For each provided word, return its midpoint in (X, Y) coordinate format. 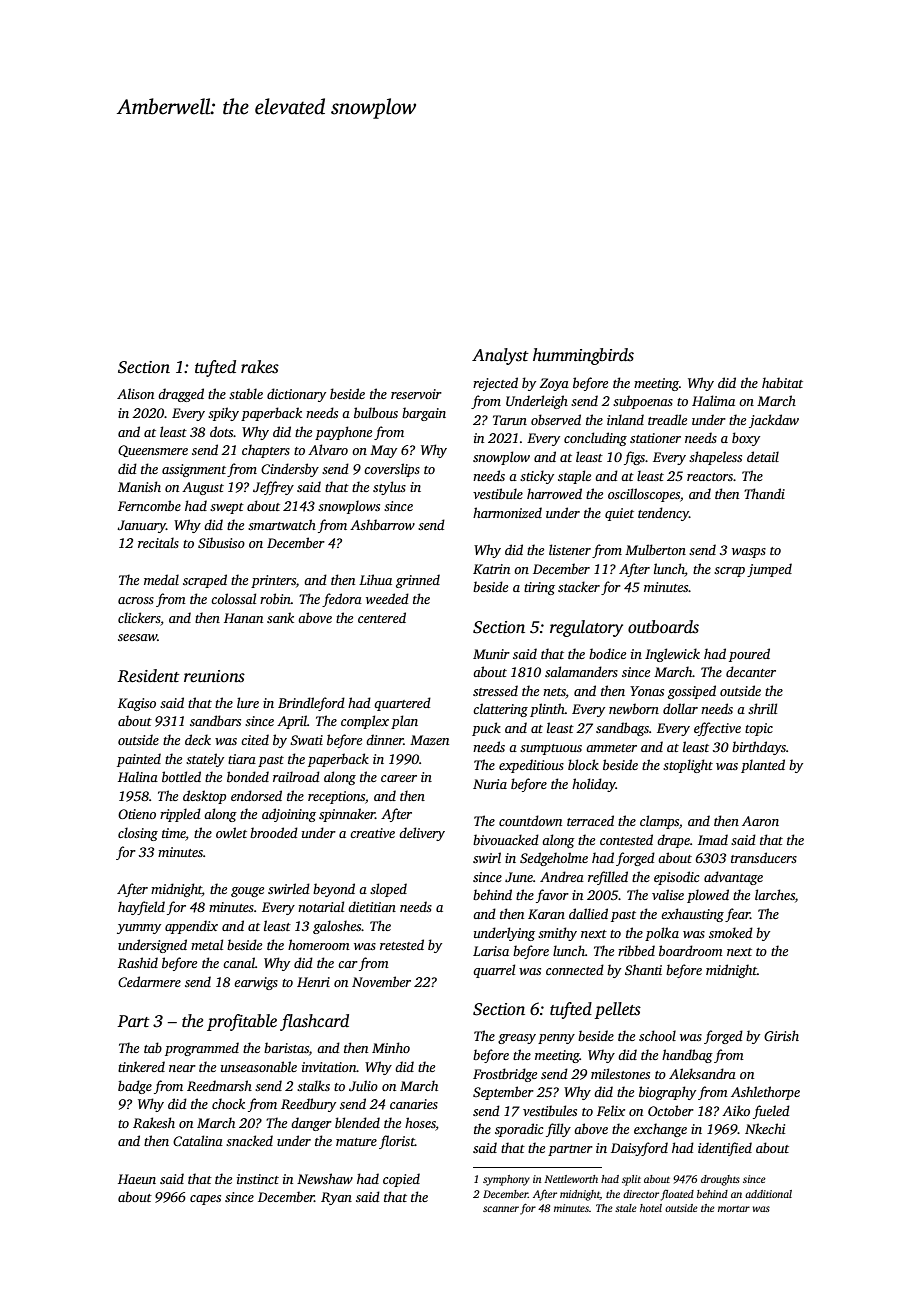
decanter (751, 671)
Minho (391, 1047)
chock (228, 1103)
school (657, 1035)
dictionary (296, 395)
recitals (158, 542)
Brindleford (311, 704)
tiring (539, 588)
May (383, 451)
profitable (242, 1022)
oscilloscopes (644, 495)
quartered (402, 704)
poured (749, 655)
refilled (608, 878)
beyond (334, 890)
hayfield (141, 908)
